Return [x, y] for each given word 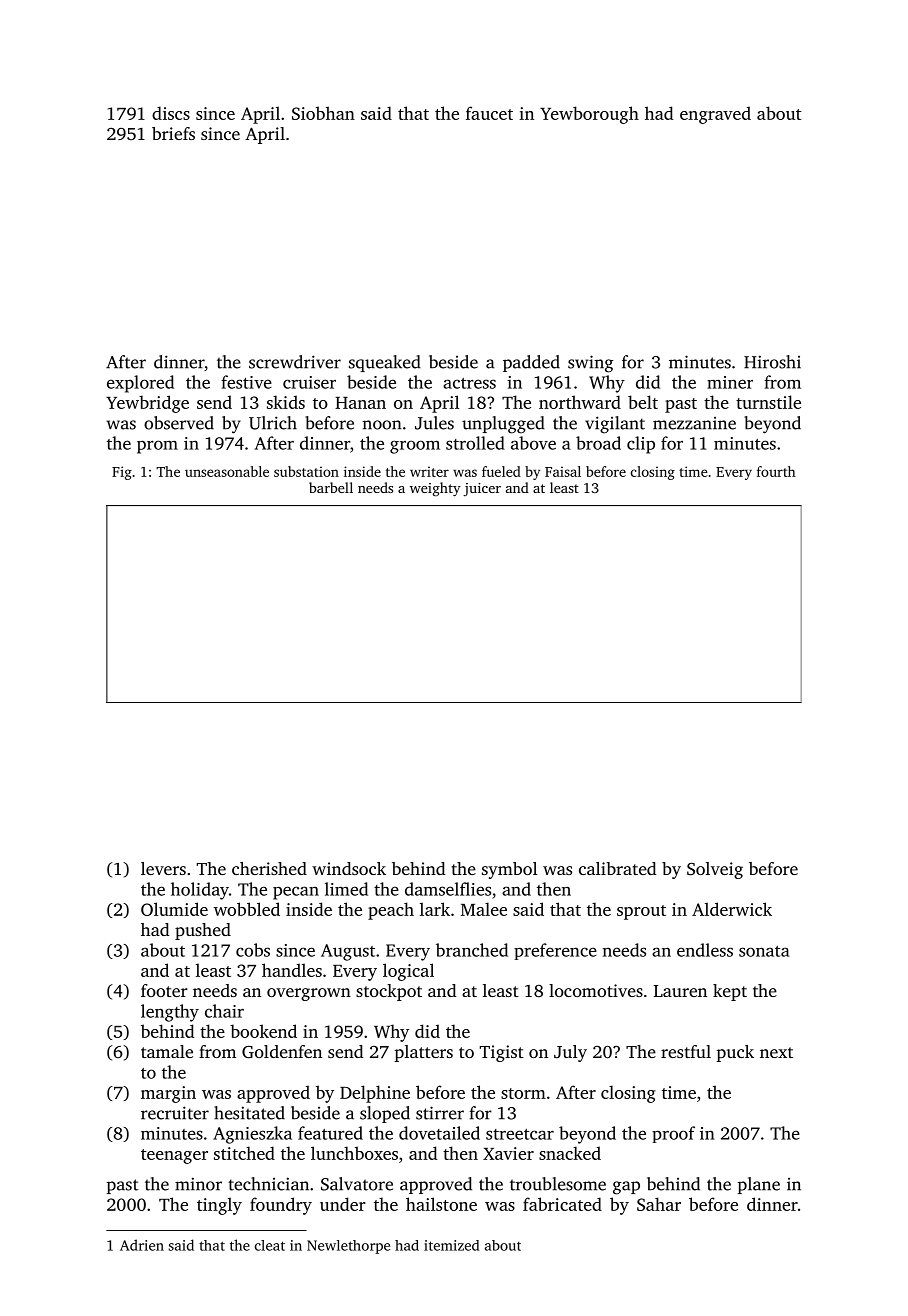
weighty [435, 489]
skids [286, 402]
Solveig [715, 870]
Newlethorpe [348, 1247]
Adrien [142, 1245]
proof [673, 1134]
